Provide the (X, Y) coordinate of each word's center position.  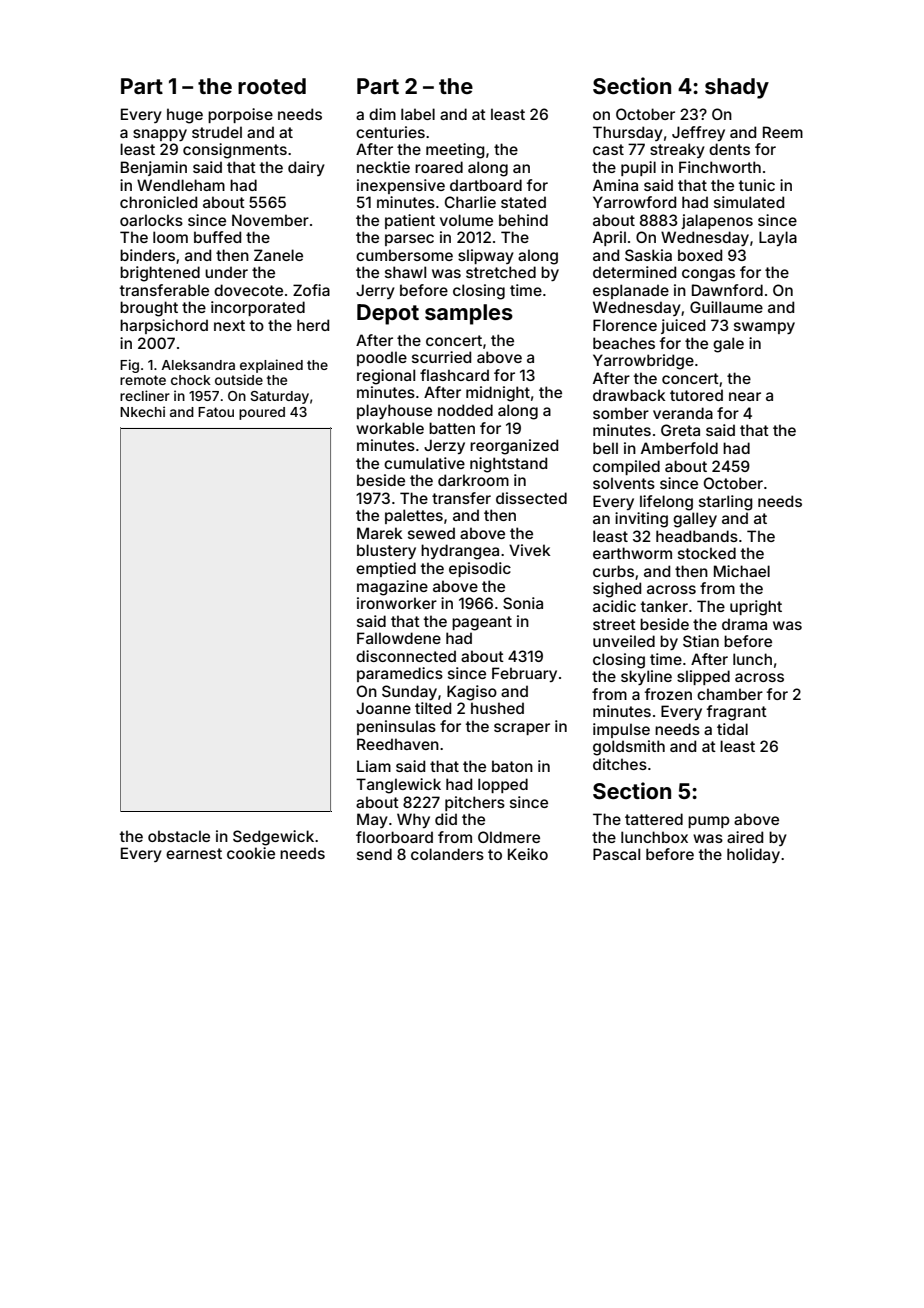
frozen (668, 694)
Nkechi (142, 411)
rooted (272, 86)
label (418, 114)
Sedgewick (273, 838)
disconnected (406, 656)
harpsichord (164, 326)
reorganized (514, 447)
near (745, 396)
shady (737, 88)
